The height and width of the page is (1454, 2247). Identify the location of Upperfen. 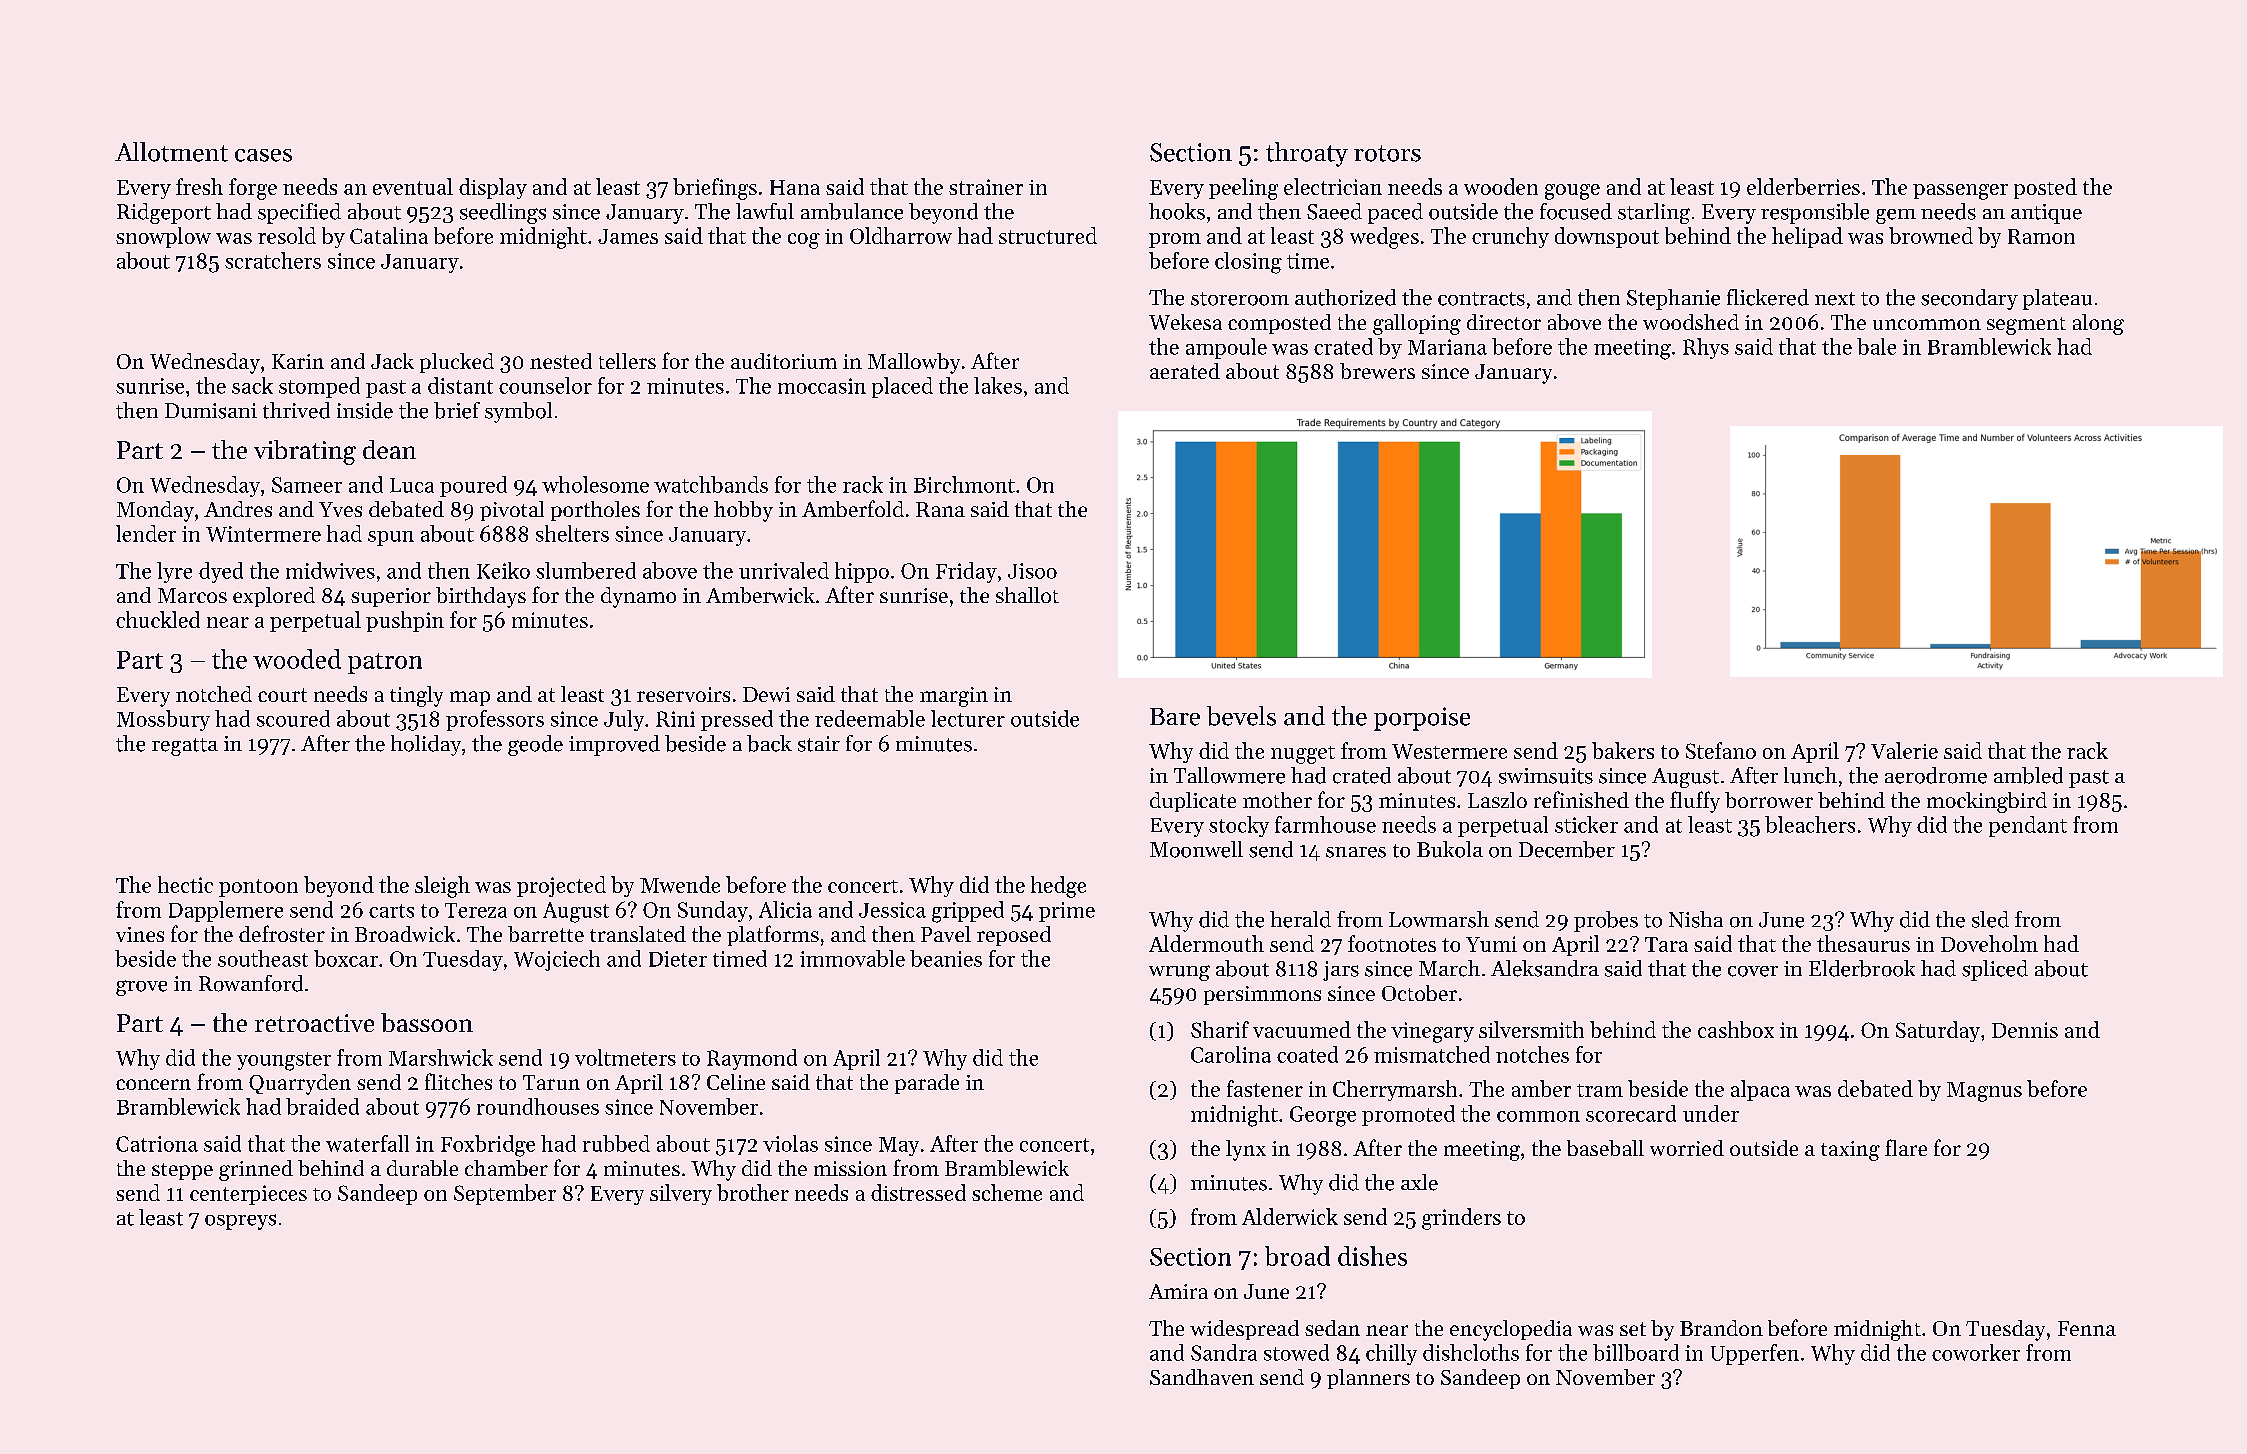
(1755, 1354).
